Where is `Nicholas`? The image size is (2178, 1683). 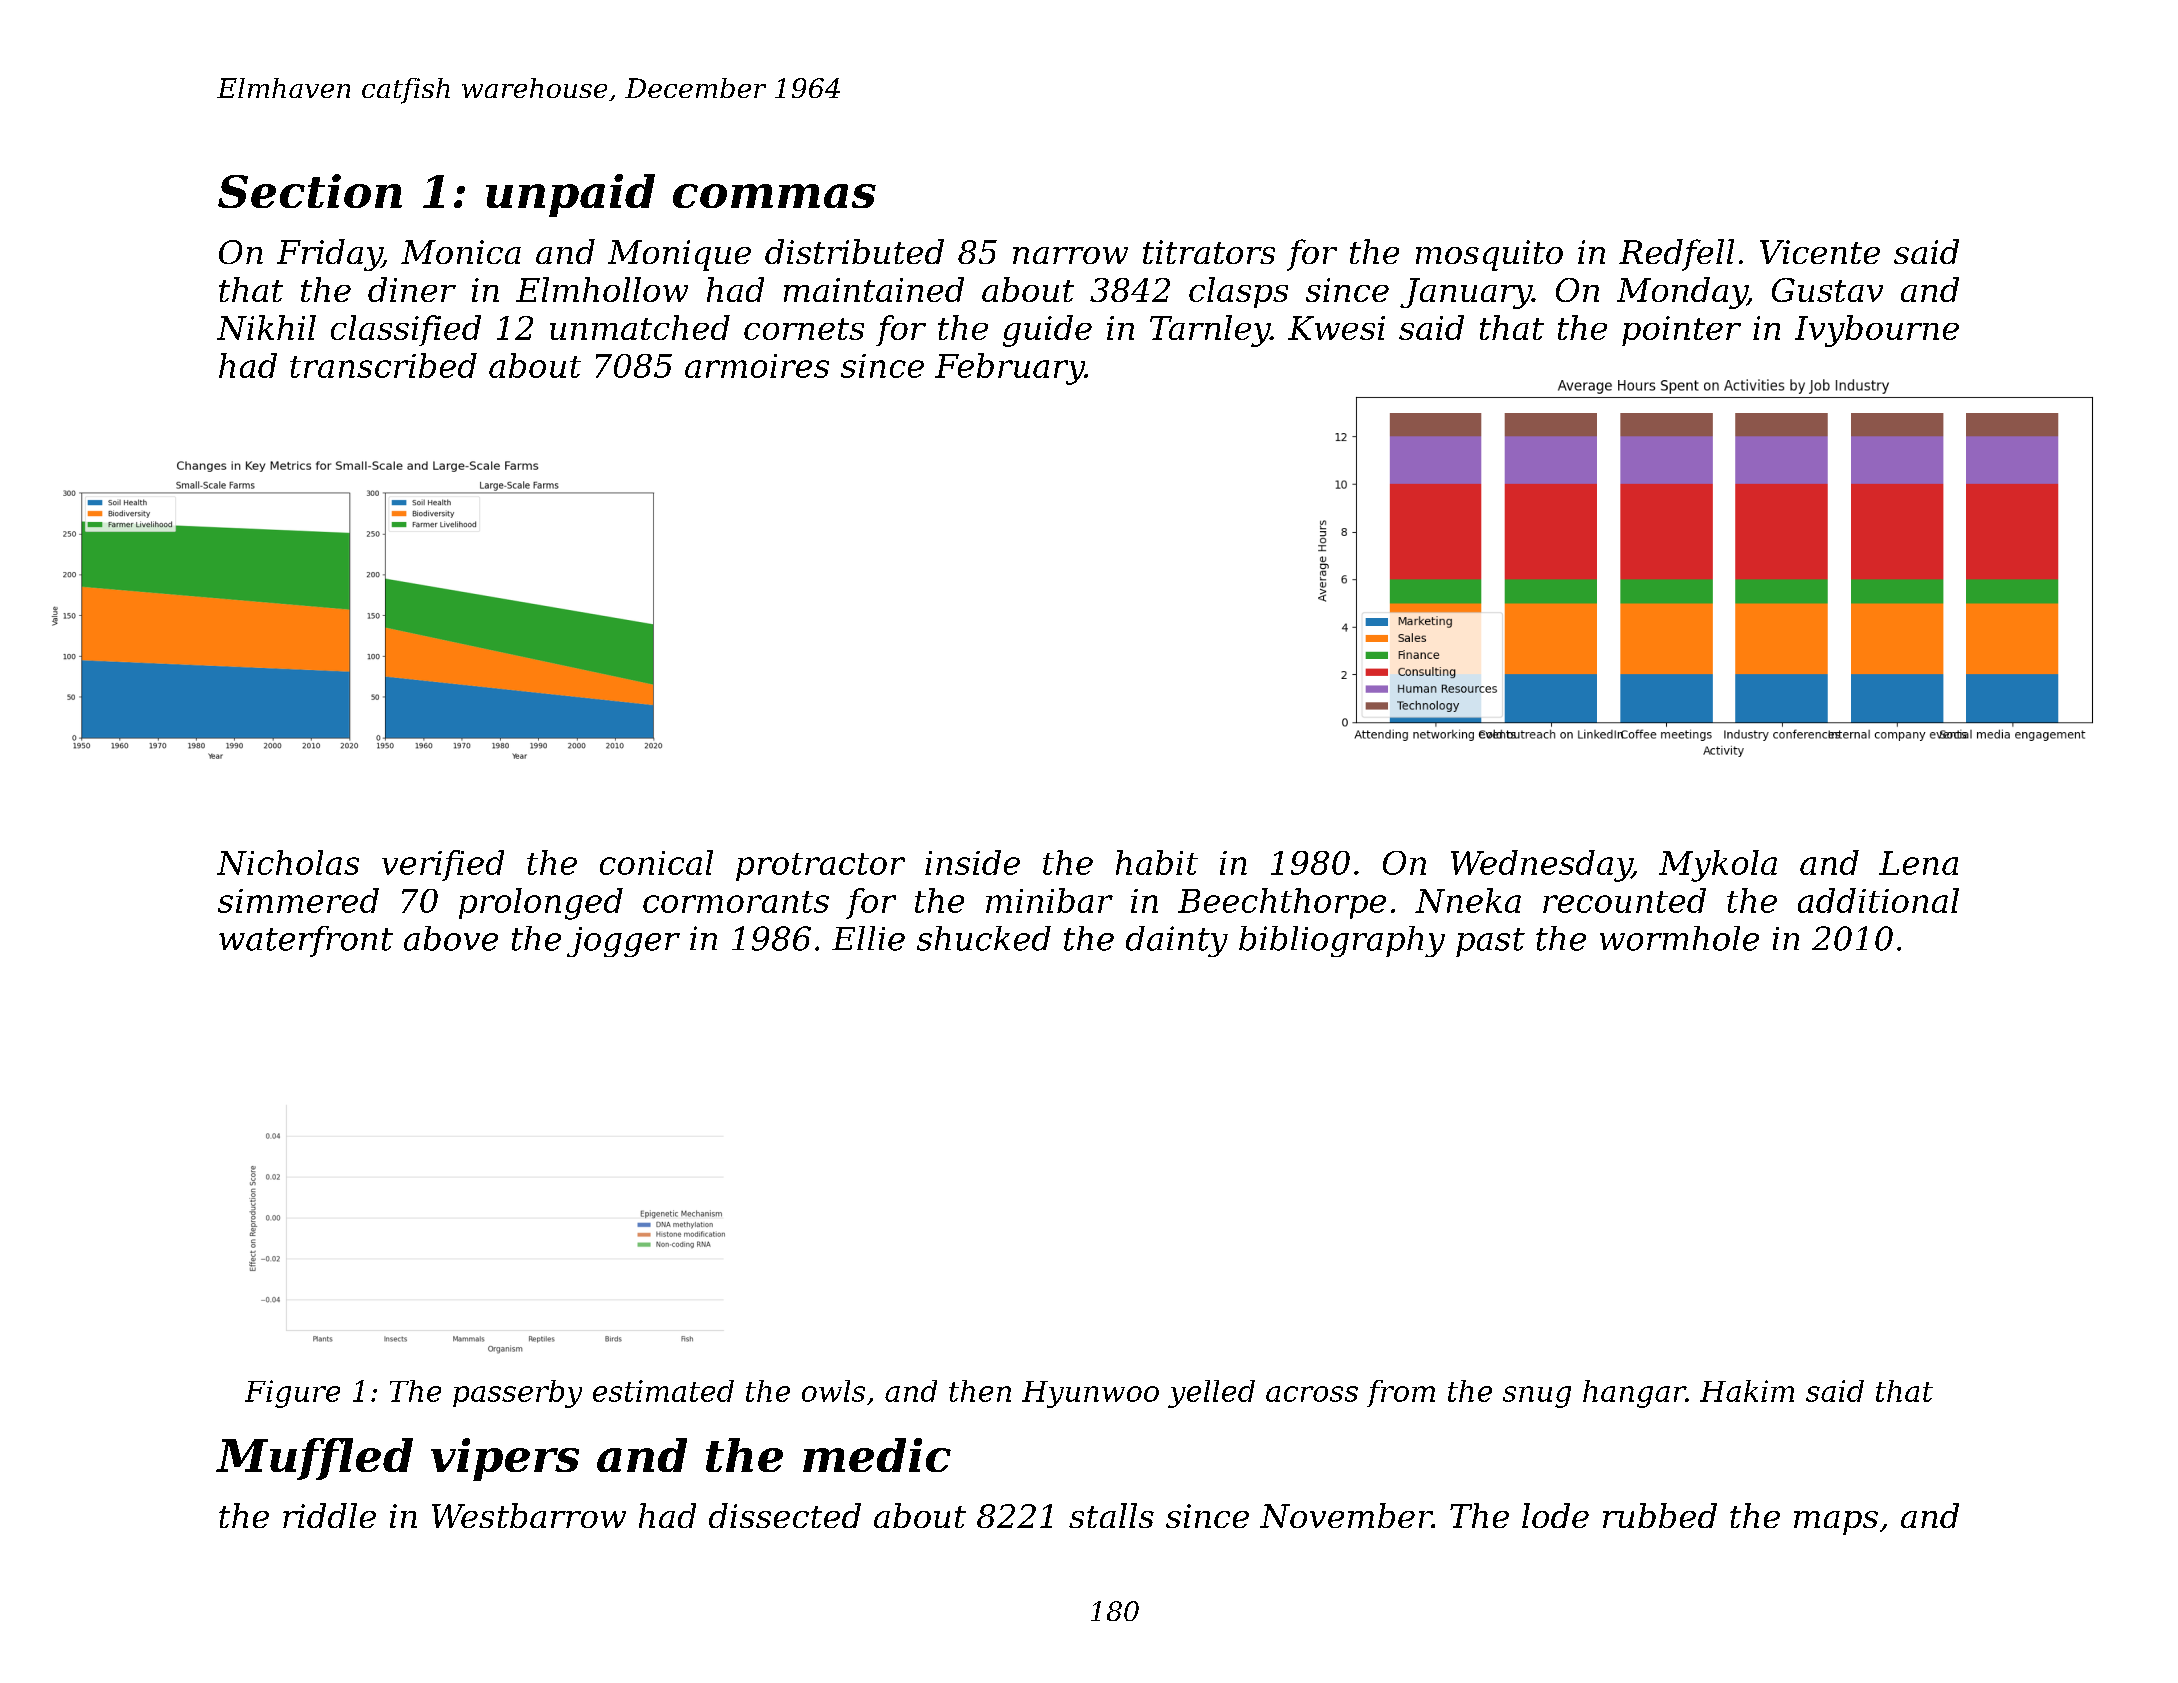
Nicholas is located at coordinates (288, 862).
